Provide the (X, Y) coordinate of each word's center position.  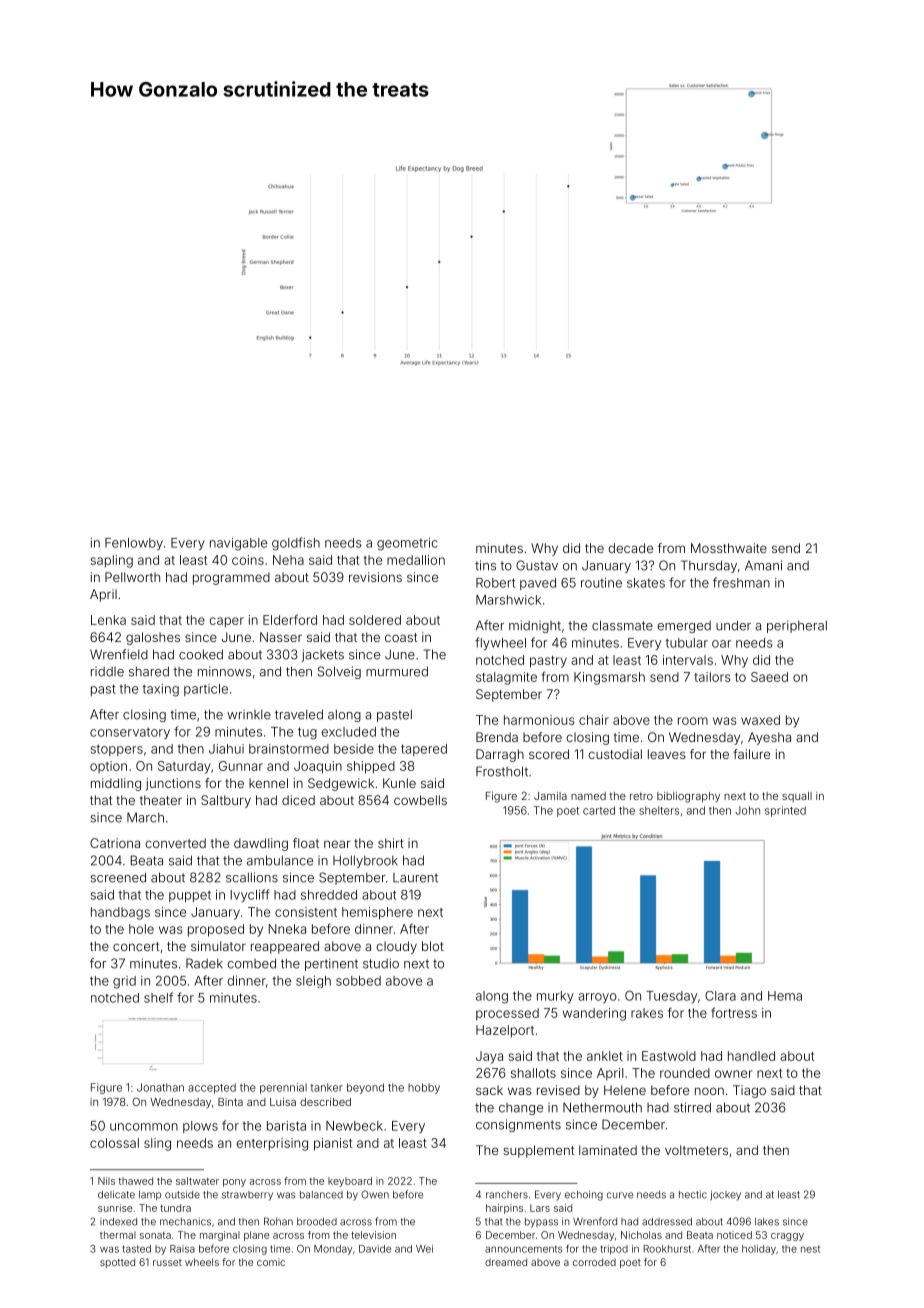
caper (227, 622)
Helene (625, 1090)
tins (485, 565)
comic (271, 1262)
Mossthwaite (729, 548)
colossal (114, 1143)
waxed (760, 720)
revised (558, 1090)
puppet (190, 896)
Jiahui (226, 749)
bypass (541, 1223)
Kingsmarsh (609, 678)
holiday (759, 1250)
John (747, 810)
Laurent (415, 878)
